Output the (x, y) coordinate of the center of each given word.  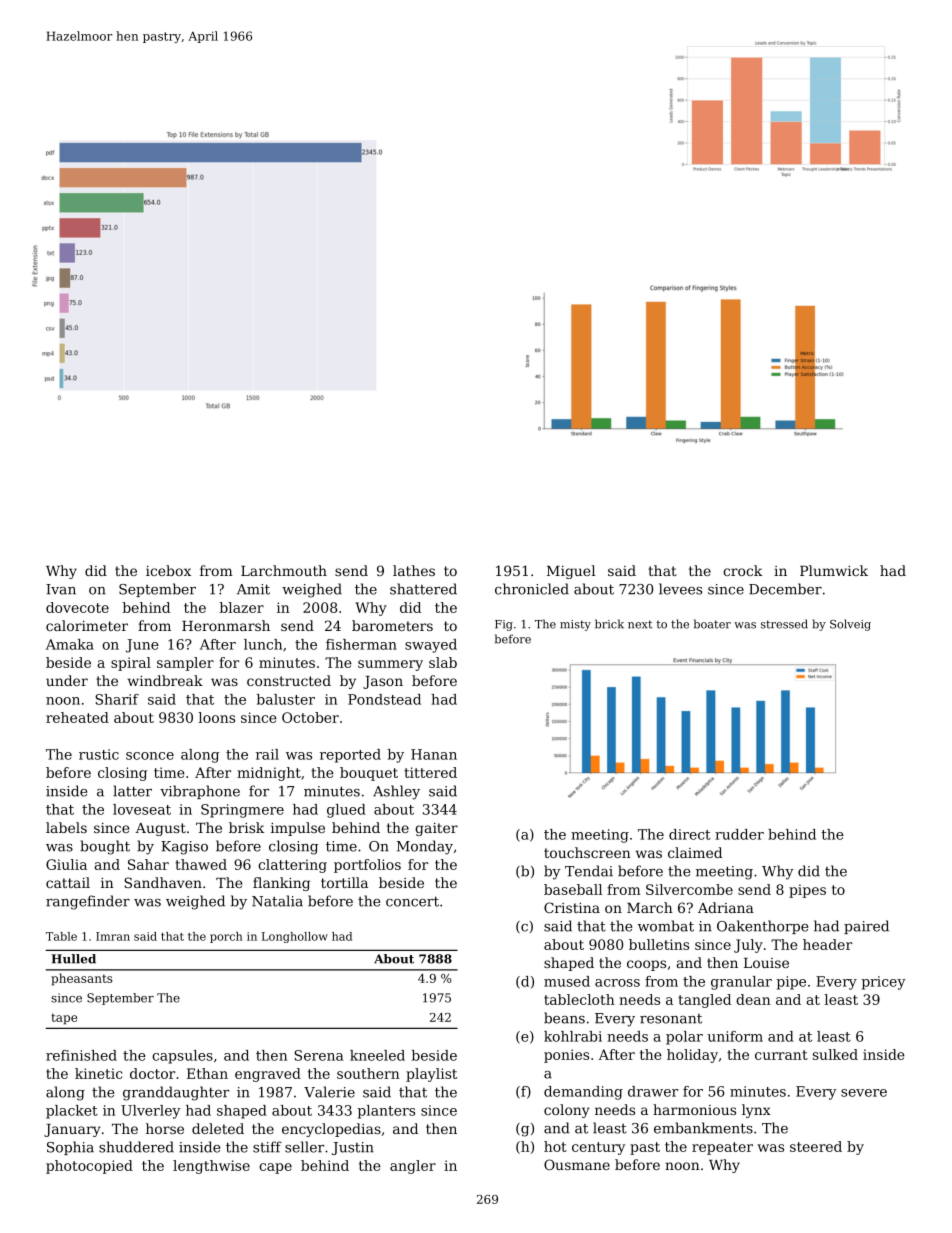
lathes (414, 570)
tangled (704, 1001)
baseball (573, 889)
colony (567, 1111)
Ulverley (151, 1112)
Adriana (726, 907)
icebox (168, 570)
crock (742, 570)
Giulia (66, 864)
